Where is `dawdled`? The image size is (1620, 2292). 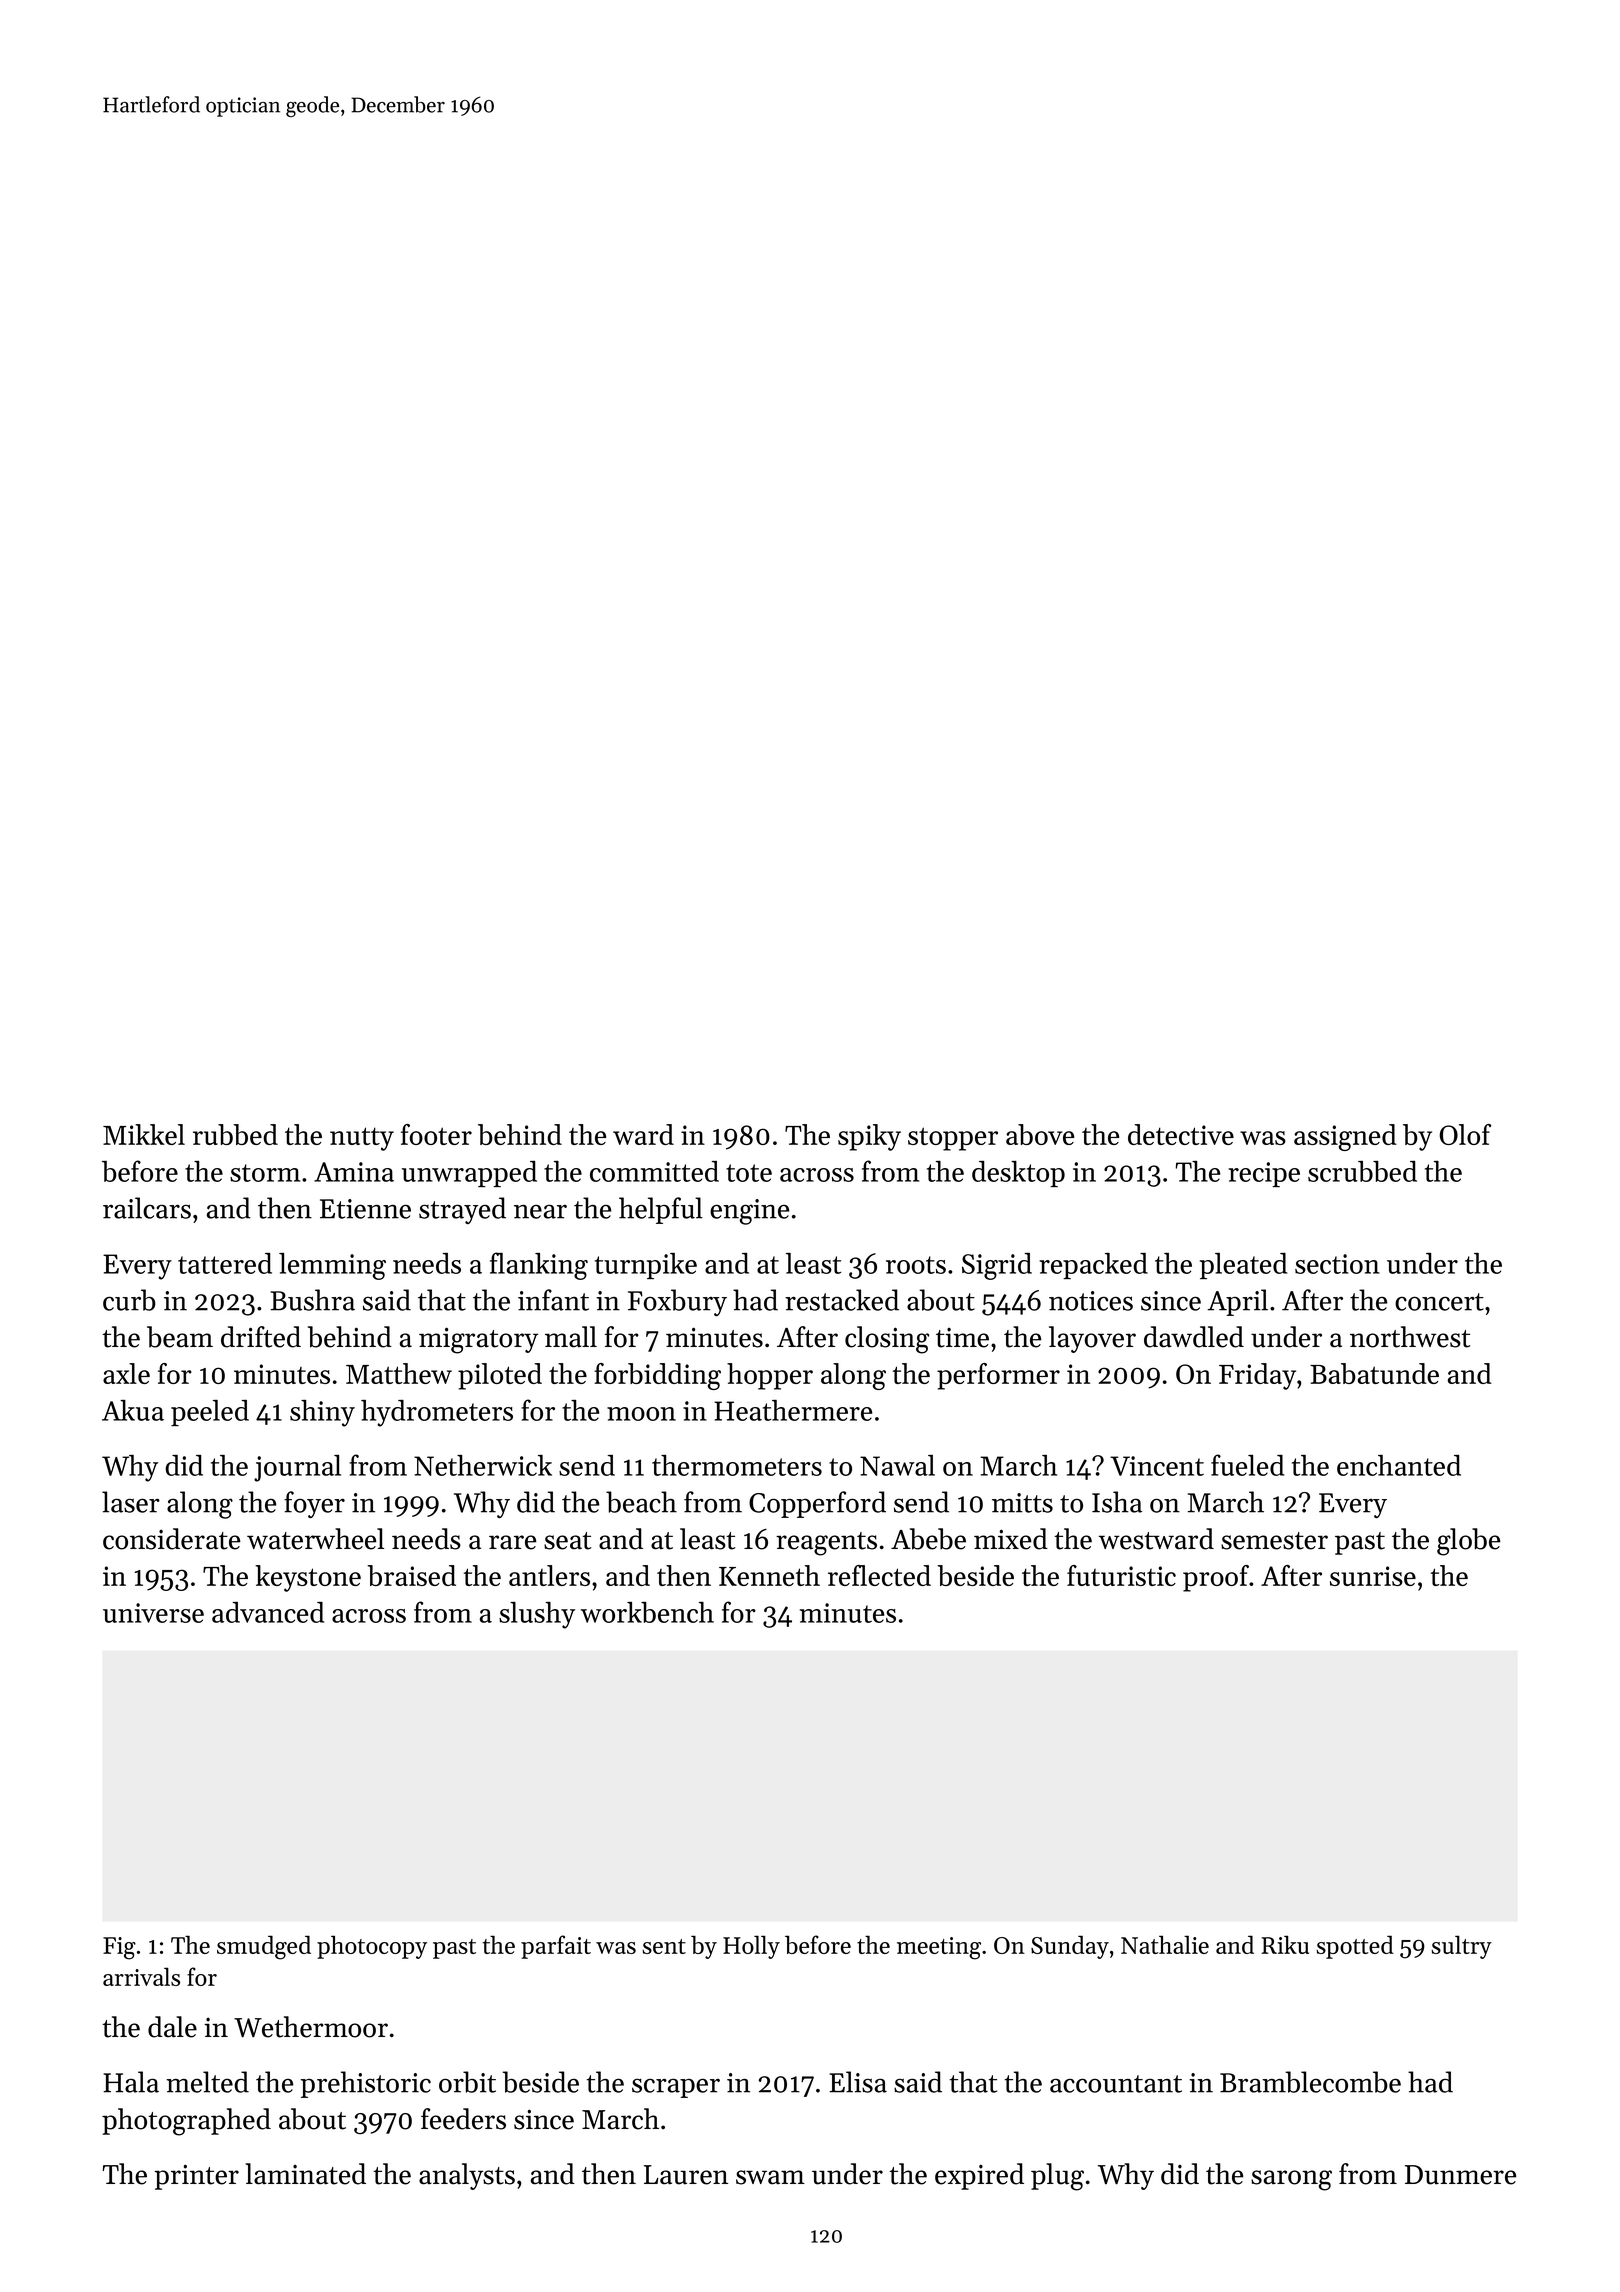
dawdled is located at coordinates (1194, 1337).
